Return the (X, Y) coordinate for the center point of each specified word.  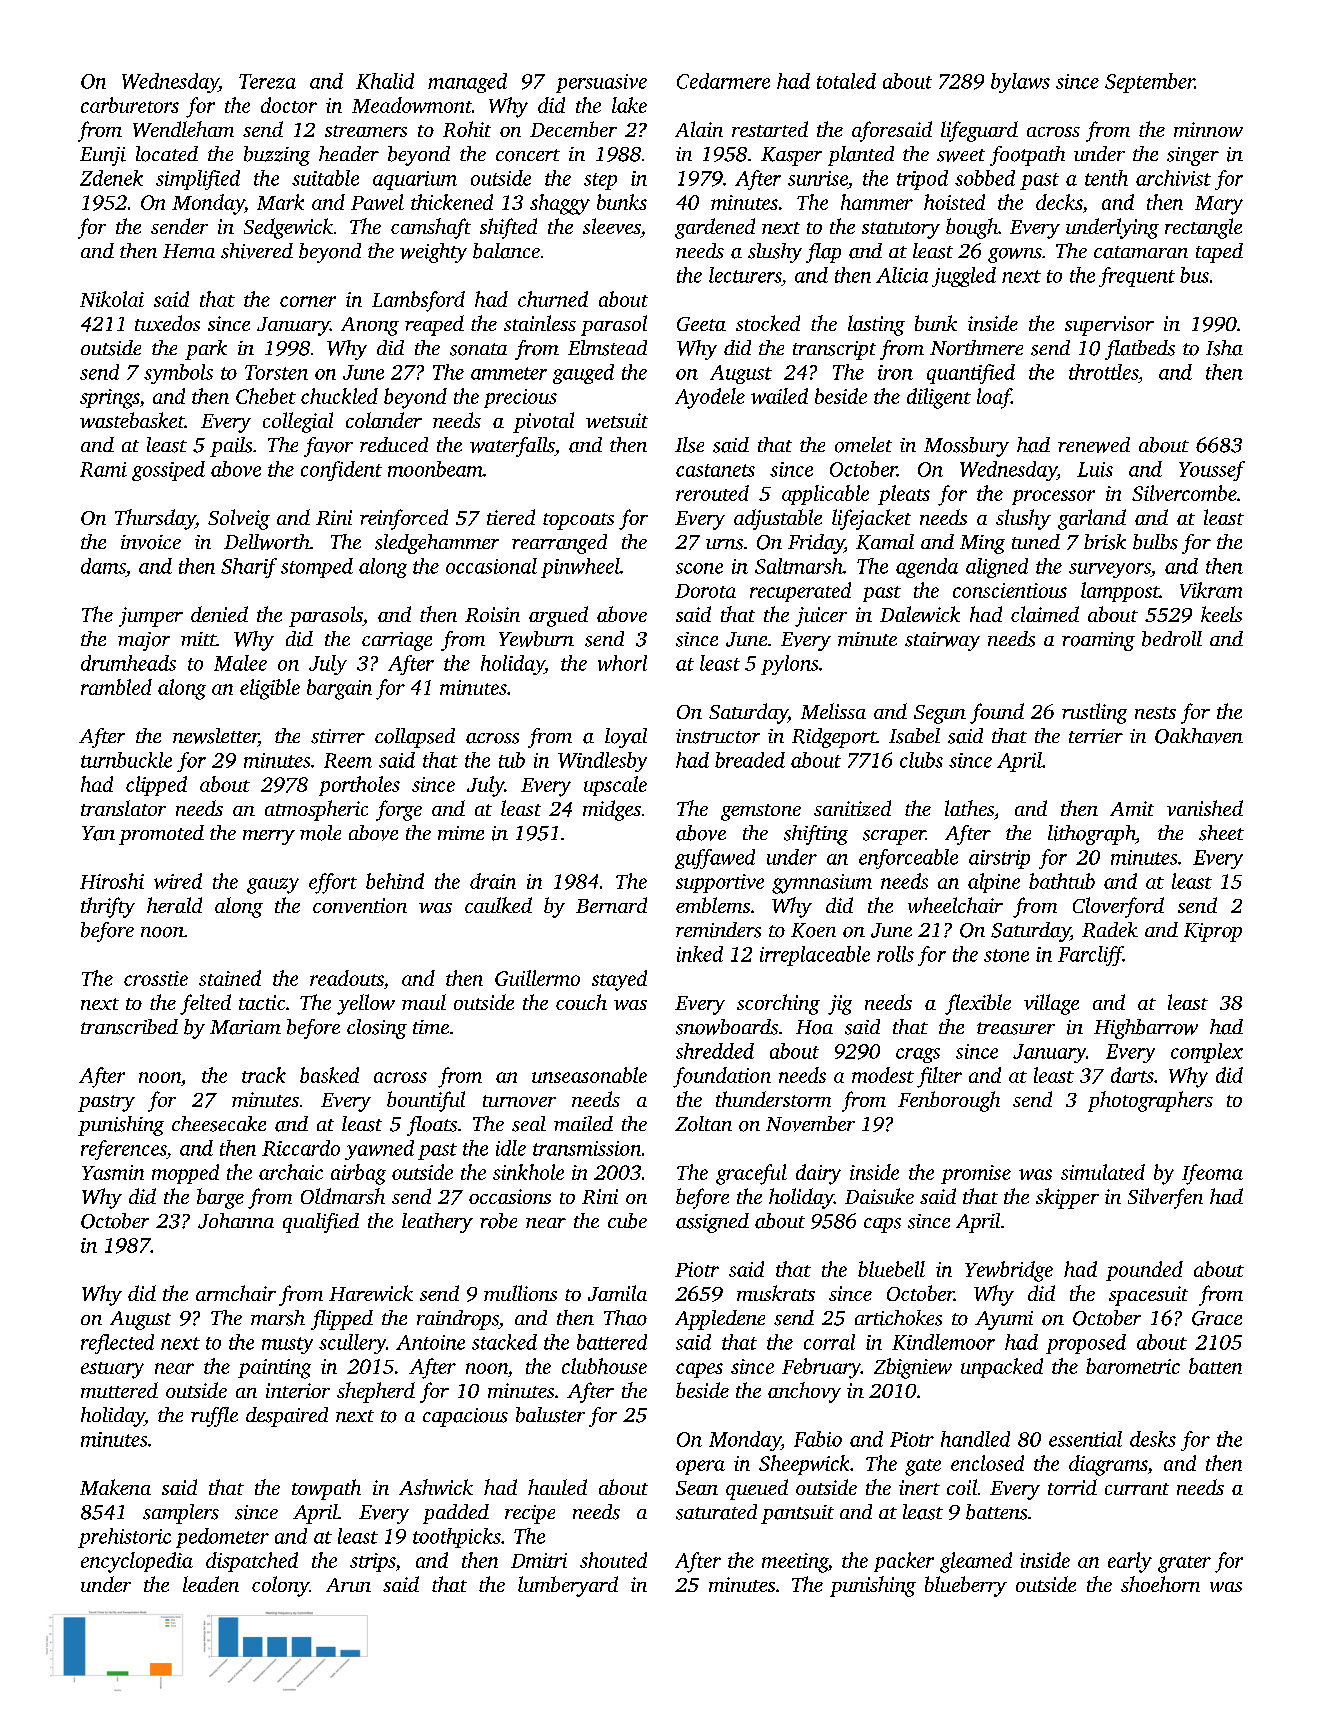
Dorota (705, 591)
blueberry (966, 1586)
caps (882, 1225)
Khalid (385, 81)
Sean (697, 1488)
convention (360, 905)
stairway (942, 641)
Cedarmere (723, 81)
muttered (119, 1390)
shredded (715, 1051)
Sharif (249, 568)
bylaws (1020, 83)
